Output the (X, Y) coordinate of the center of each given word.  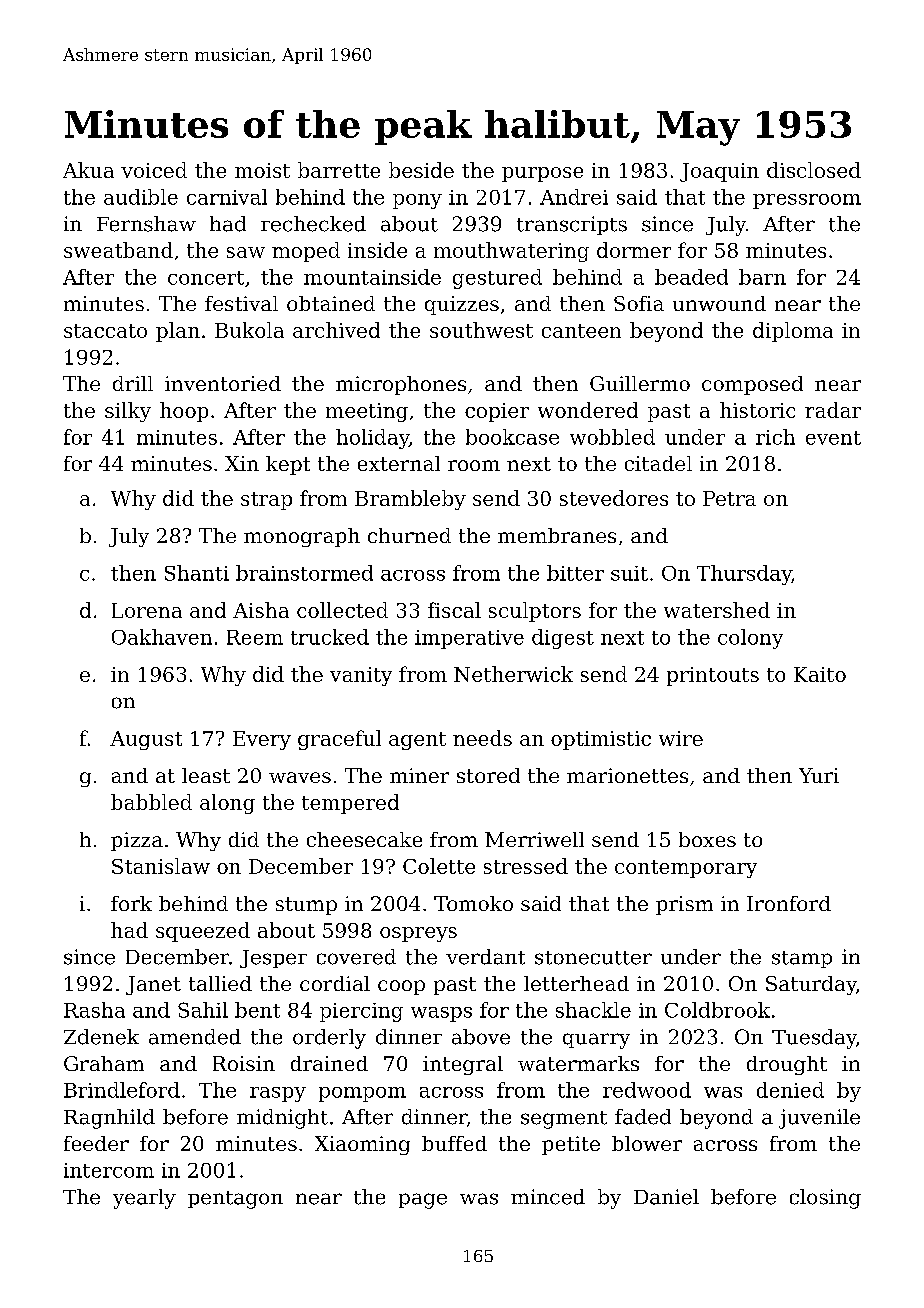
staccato (105, 331)
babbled (151, 802)
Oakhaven (162, 637)
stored (488, 775)
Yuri (819, 775)
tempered (350, 804)
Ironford (789, 903)
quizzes (462, 305)
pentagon (235, 1200)
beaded (691, 277)
